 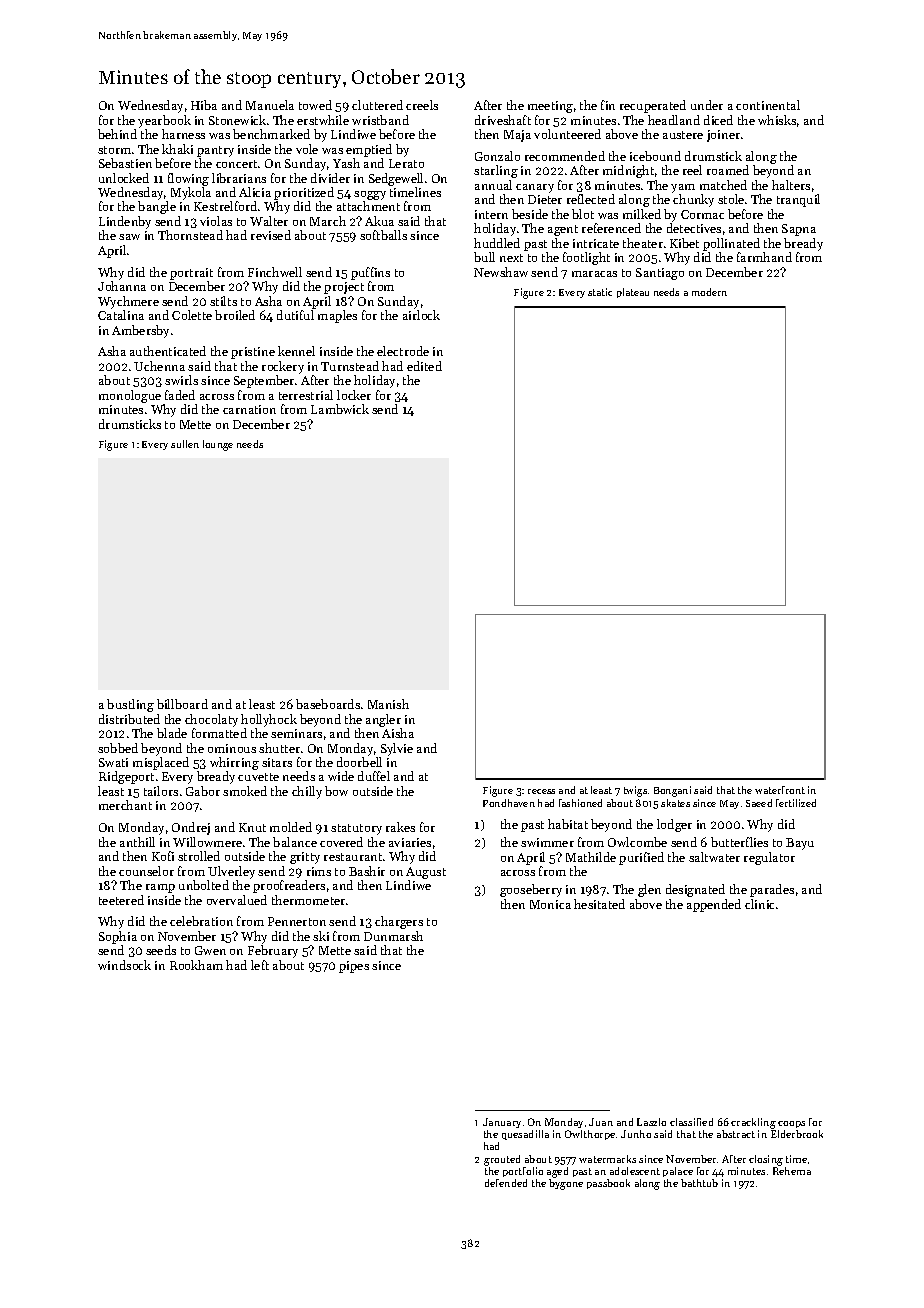 I want to click on January, so click(x=502, y=1123).
